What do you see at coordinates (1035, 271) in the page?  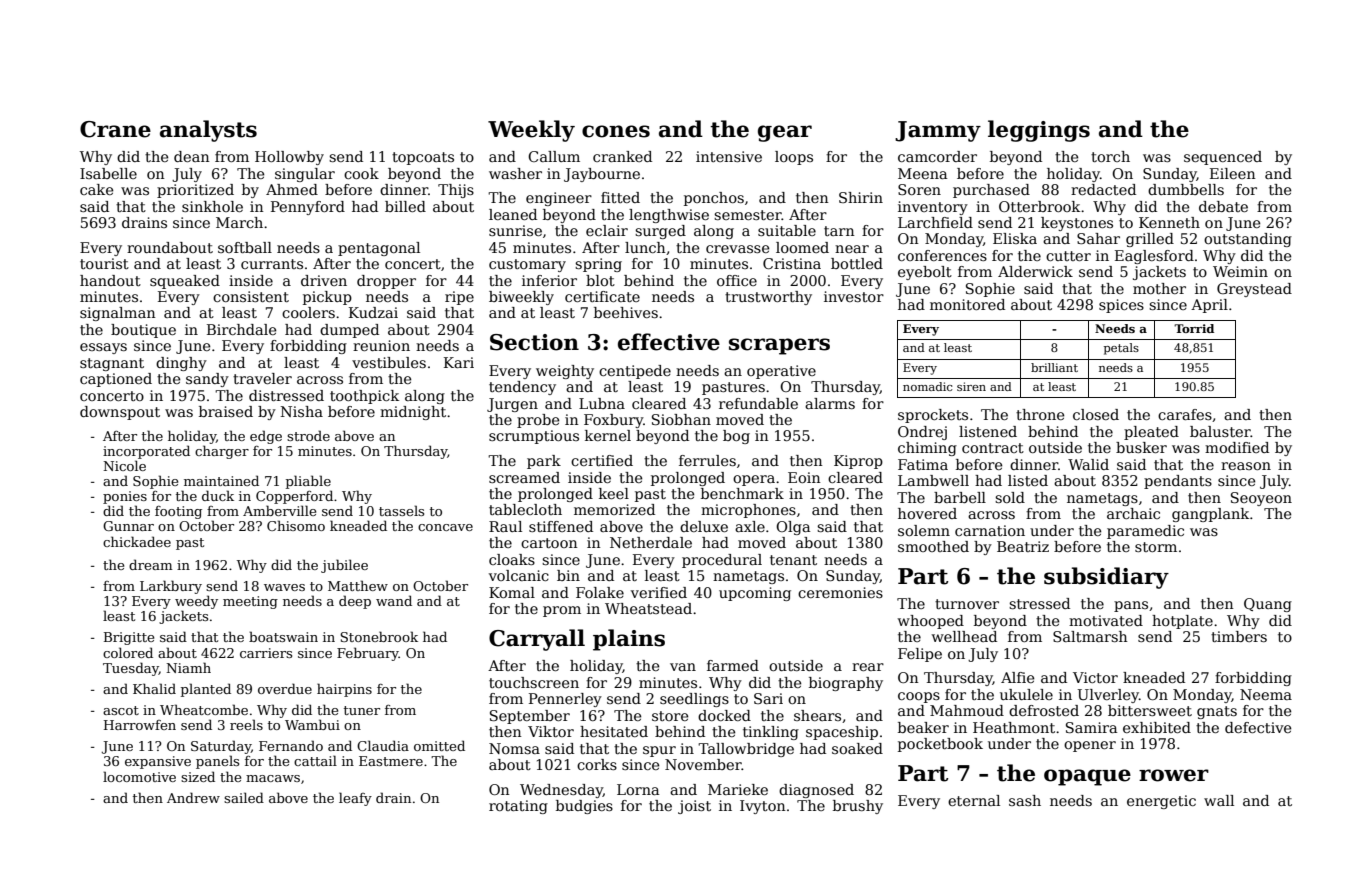 I see `Alderwick` at bounding box center [1035, 271].
